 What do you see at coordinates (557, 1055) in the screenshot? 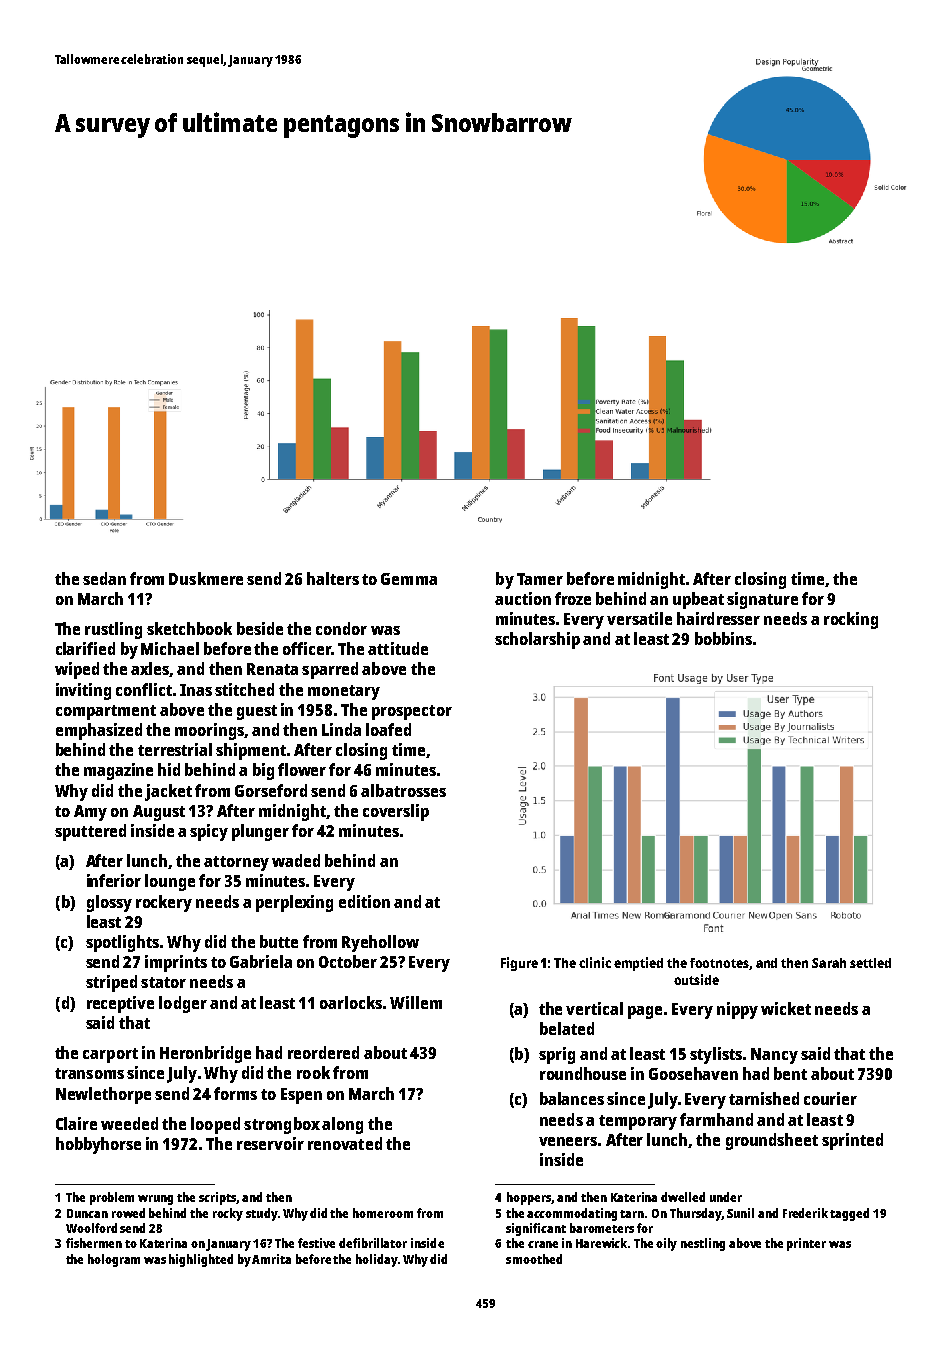
I see `sprig` at bounding box center [557, 1055].
